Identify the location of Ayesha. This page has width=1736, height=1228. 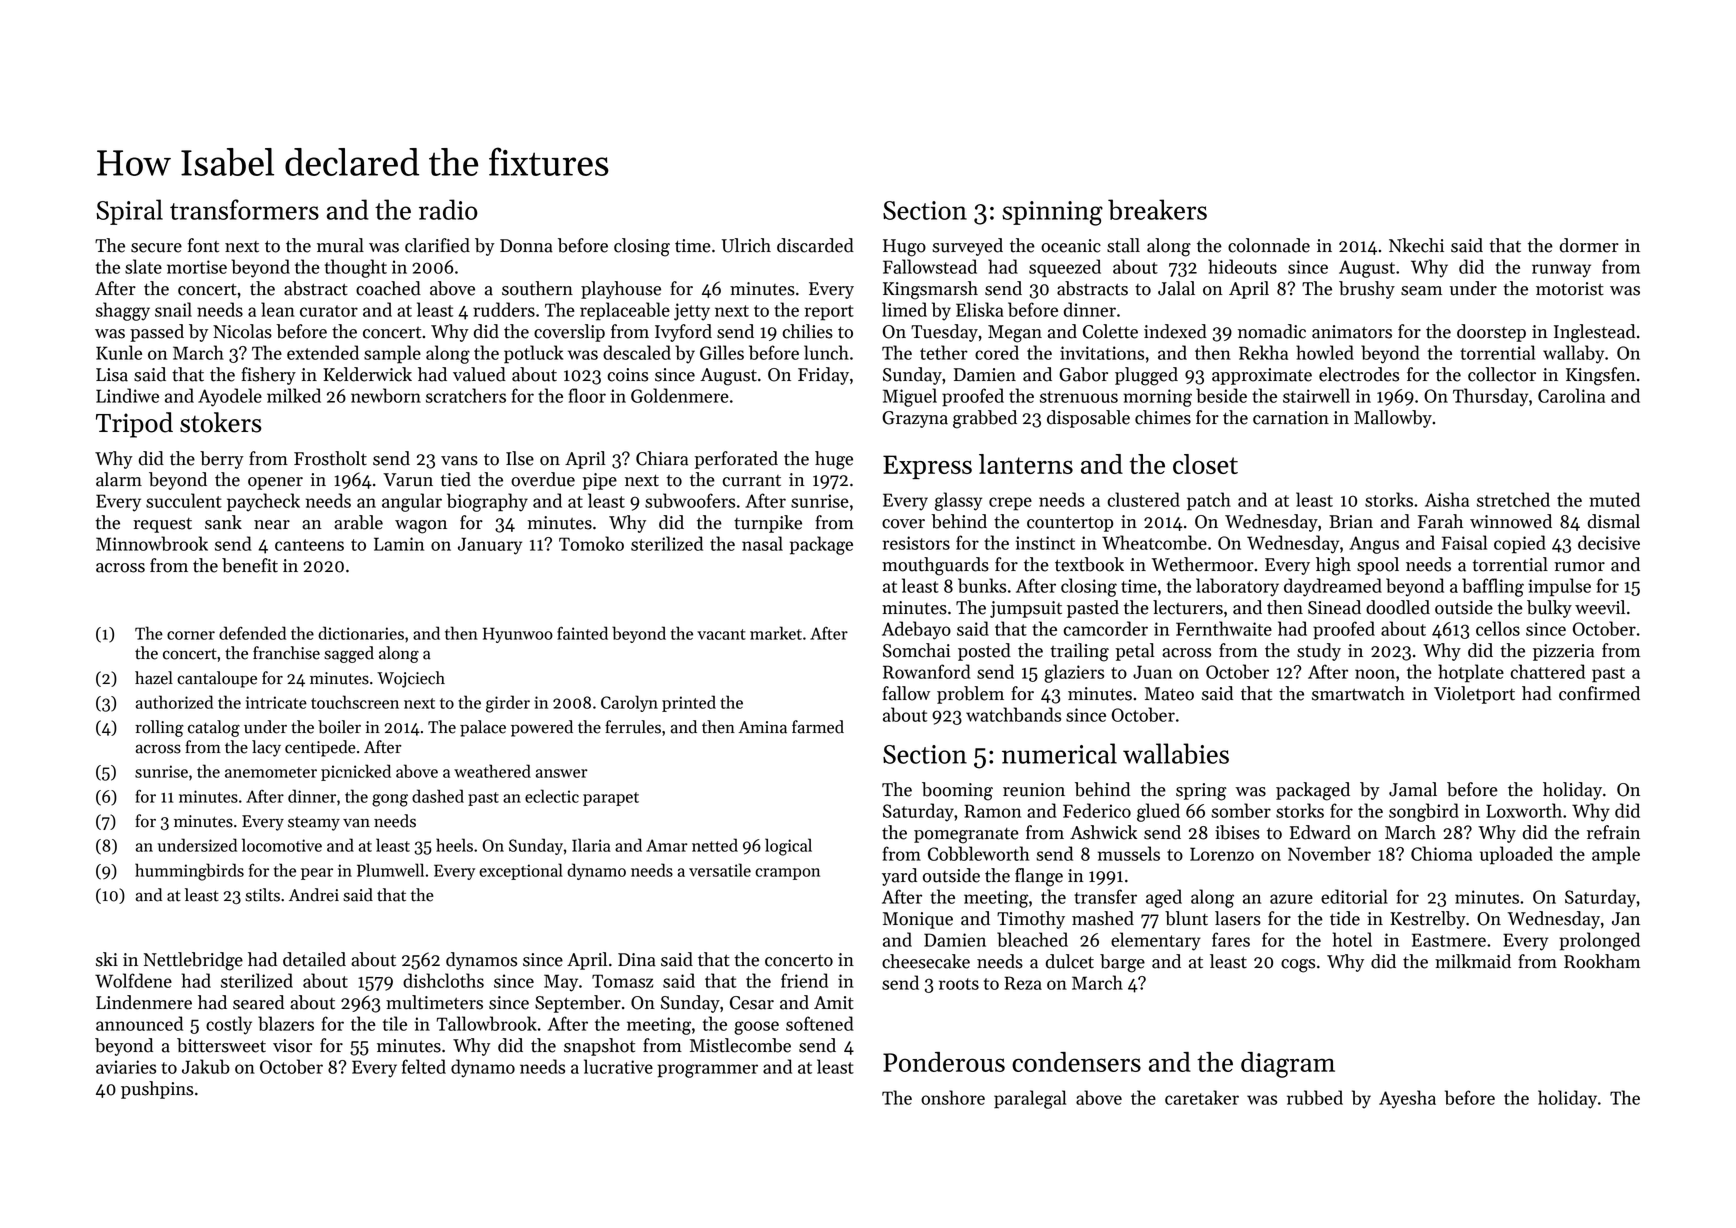
(1407, 1099).
